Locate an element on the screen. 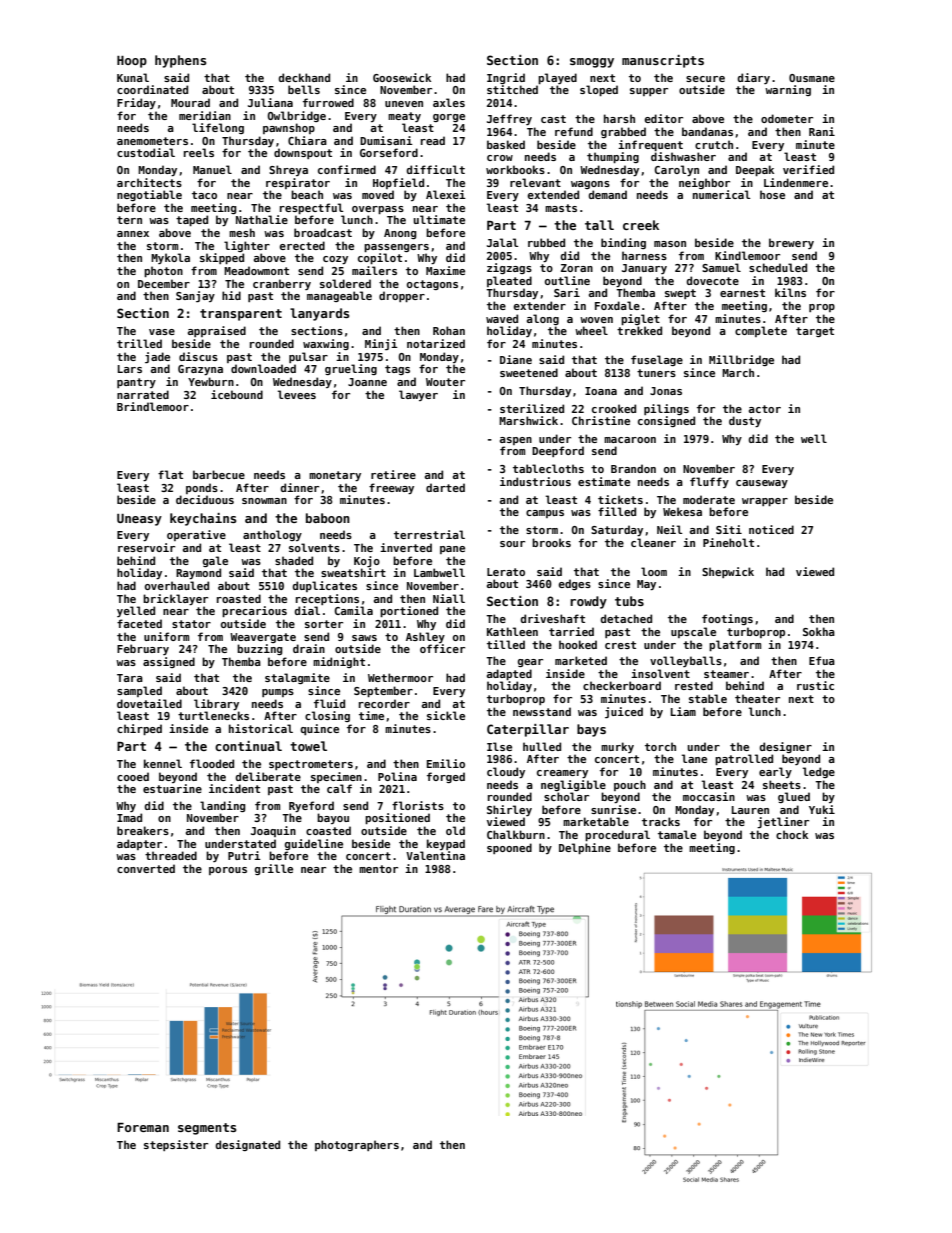 The image size is (952, 1233). icebound is located at coordinates (237, 394).
